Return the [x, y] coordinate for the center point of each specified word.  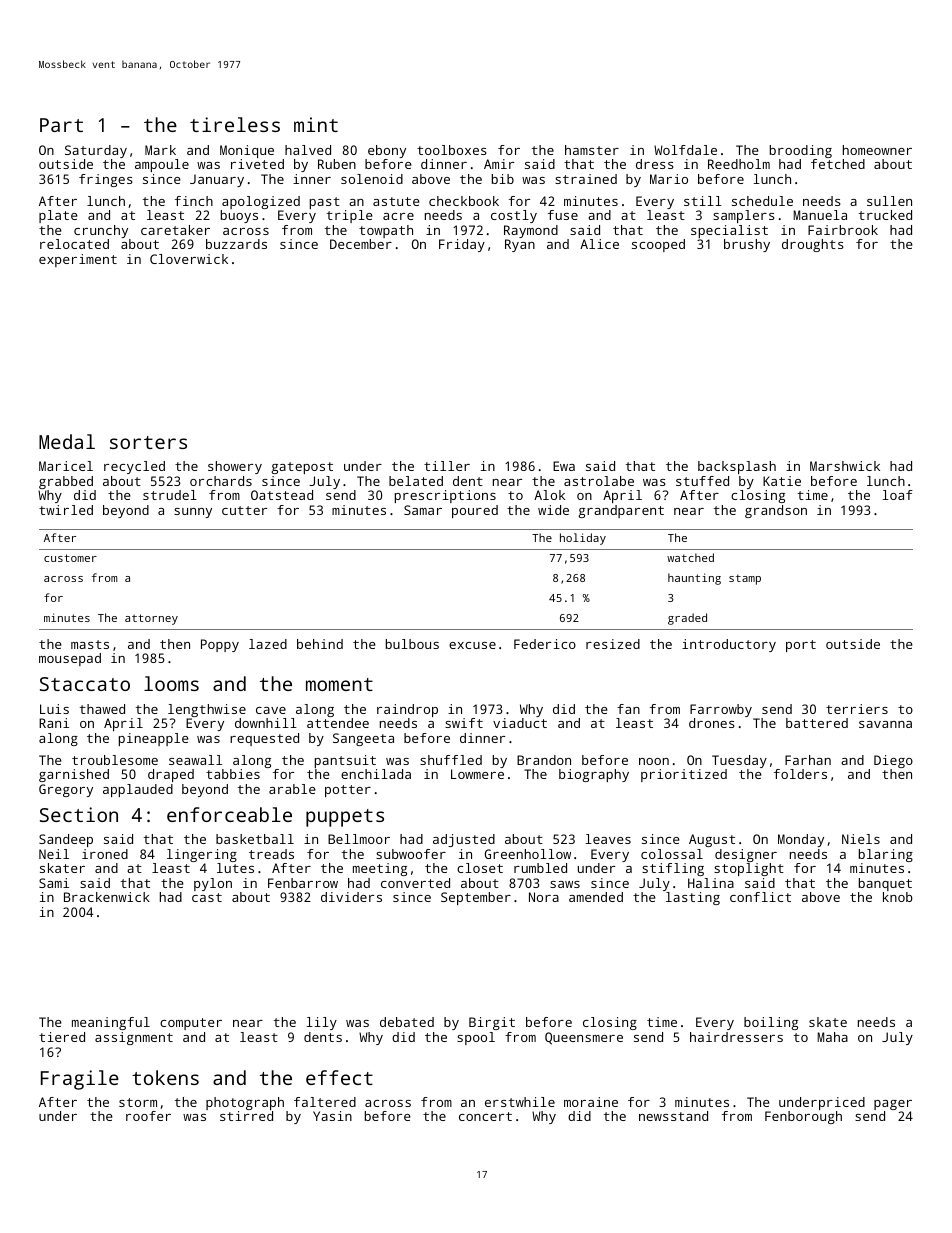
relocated [74, 244]
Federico [545, 644]
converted [415, 883]
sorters [148, 442]
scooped [658, 245]
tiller [447, 466]
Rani [54, 723]
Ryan [520, 245]
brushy [747, 245]
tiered [62, 1037]
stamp [745, 579]
